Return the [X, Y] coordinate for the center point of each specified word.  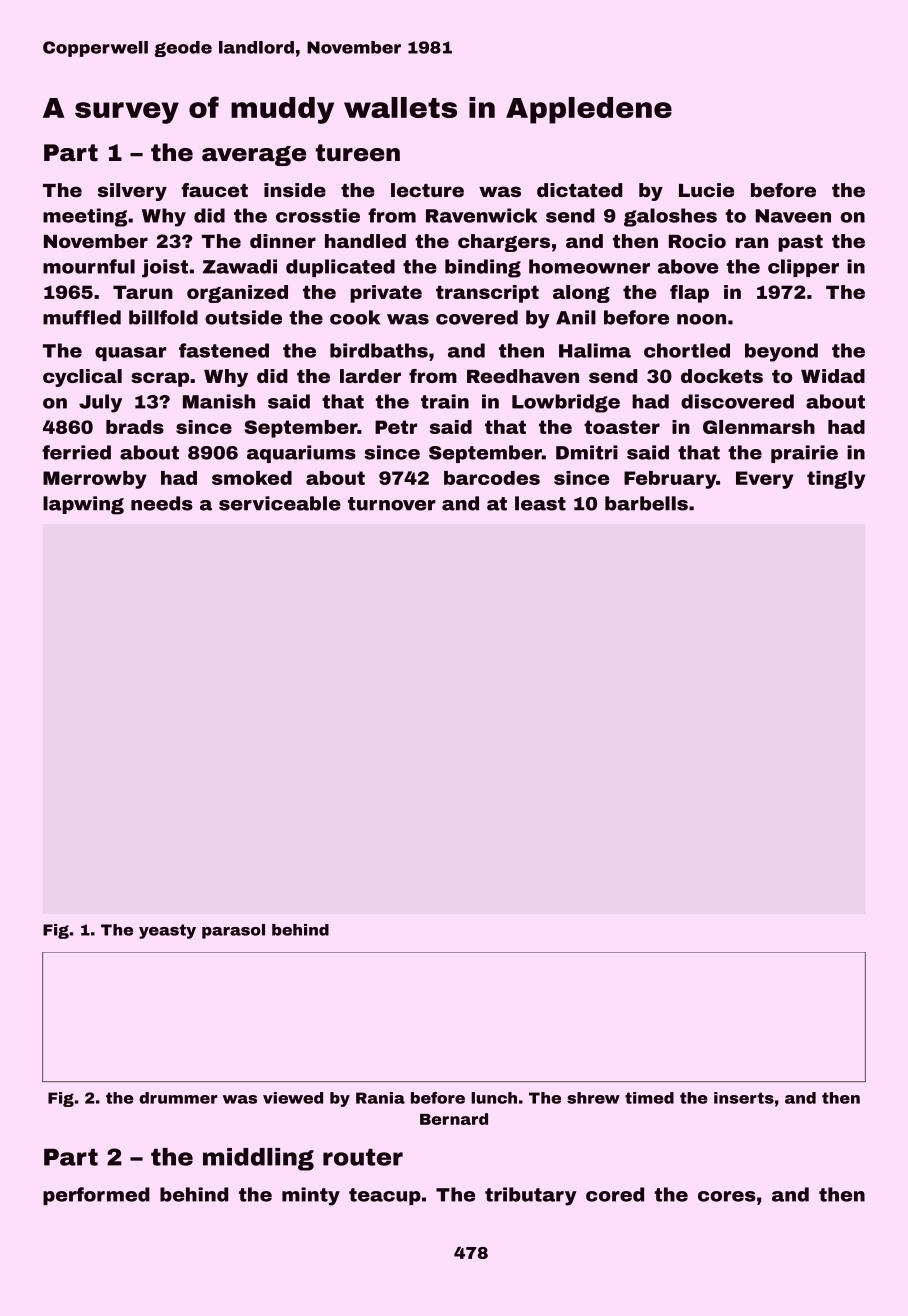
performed [96, 1196]
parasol [233, 931]
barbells [646, 503]
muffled [82, 317]
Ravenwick [481, 215]
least [540, 503]
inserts [744, 1098]
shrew [593, 1098]
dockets [722, 376]
